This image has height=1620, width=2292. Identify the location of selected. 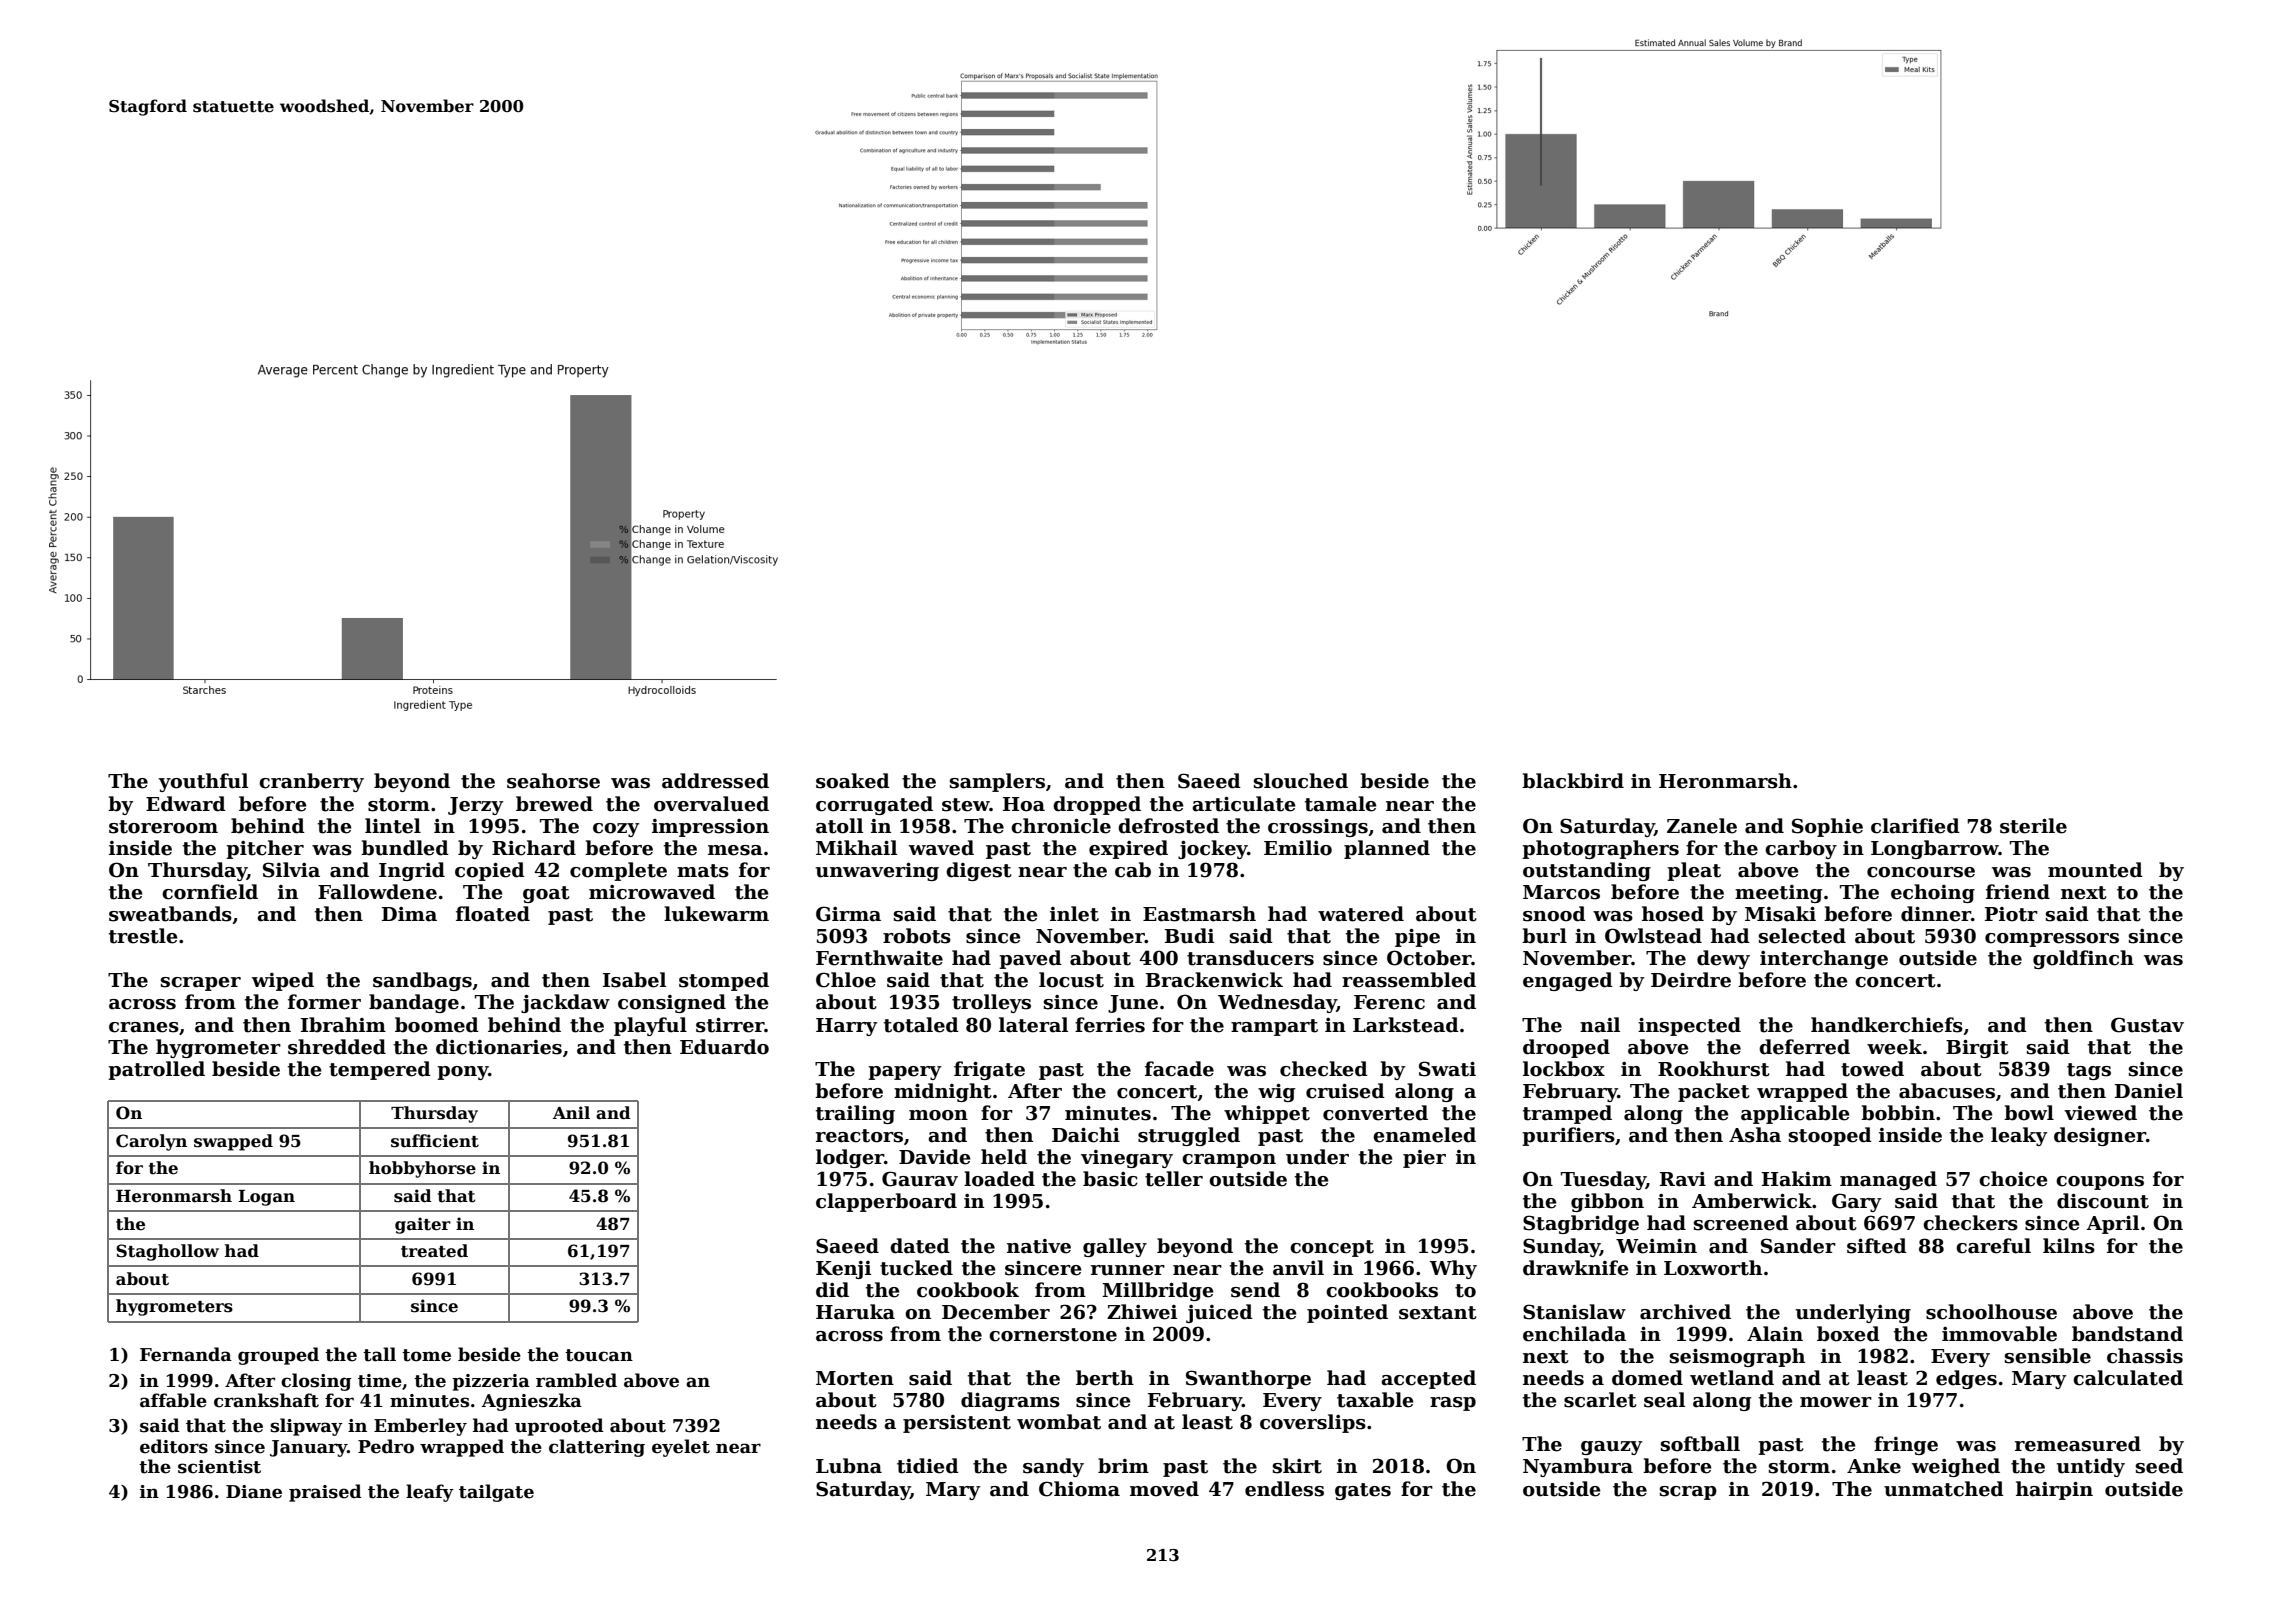
(1802, 936).
